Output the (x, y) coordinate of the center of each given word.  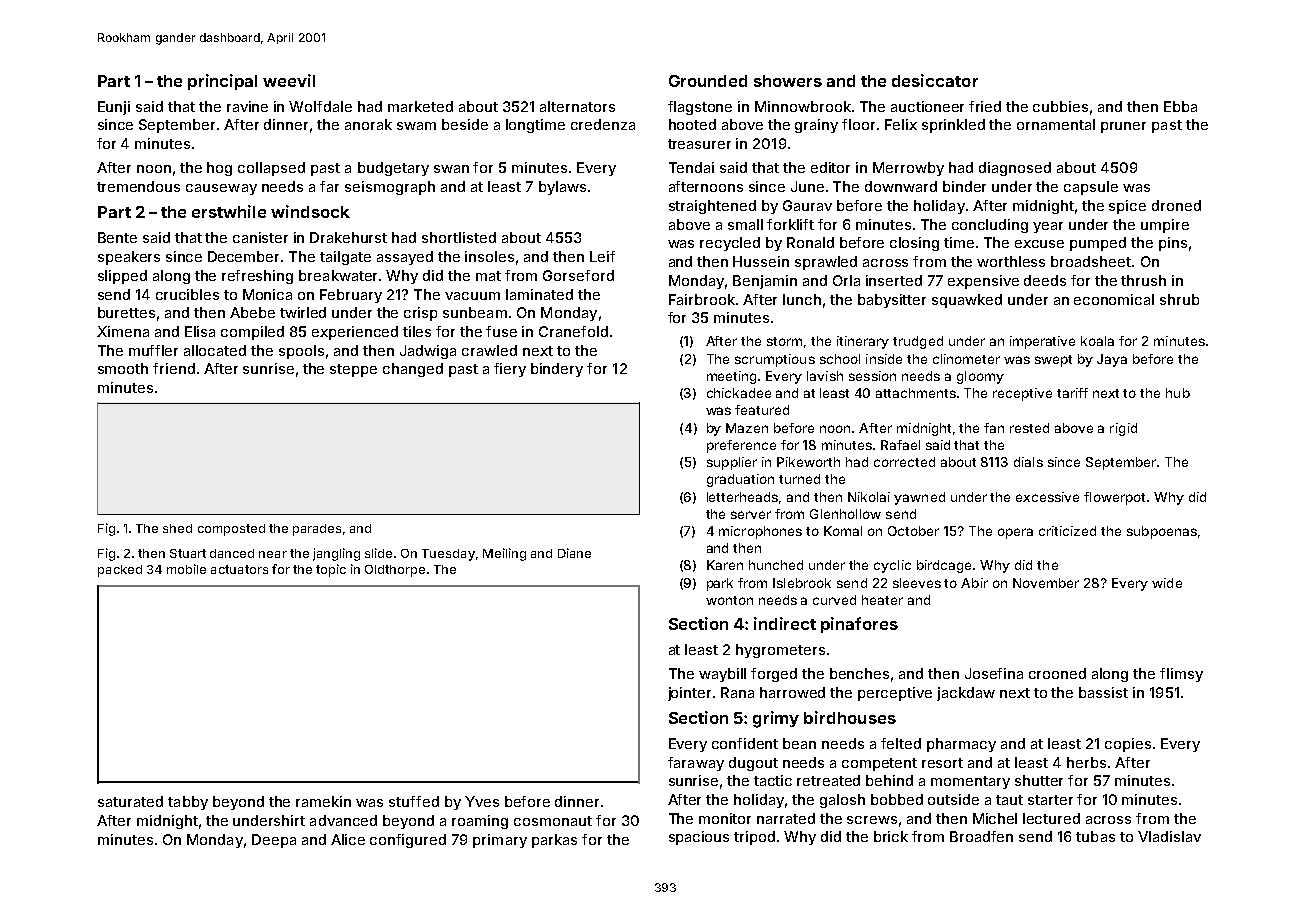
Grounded (708, 81)
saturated (130, 801)
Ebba (1180, 106)
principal (222, 82)
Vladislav (1169, 836)
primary (500, 841)
